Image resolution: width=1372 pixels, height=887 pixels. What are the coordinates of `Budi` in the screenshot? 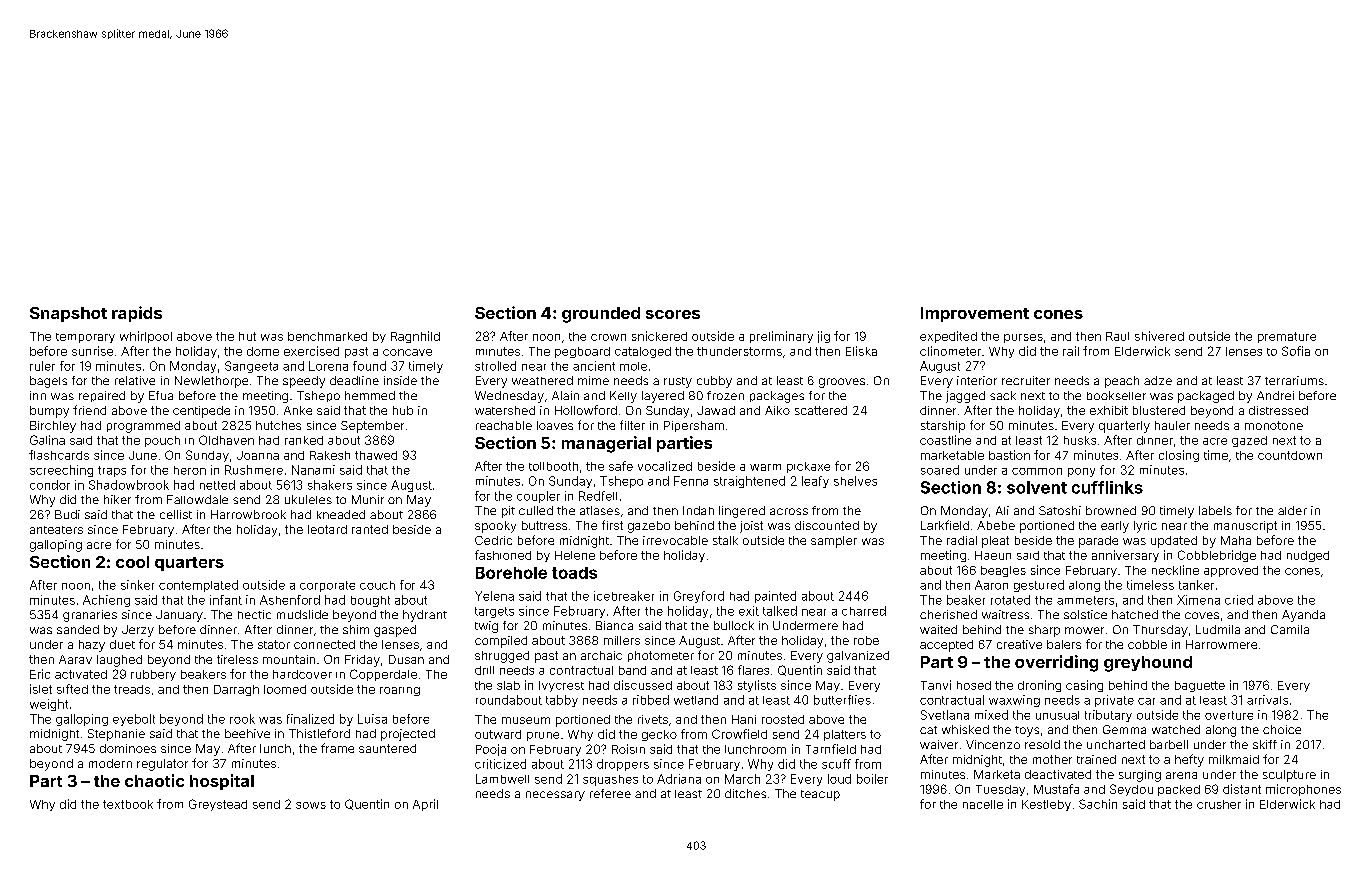 It's located at (67, 514).
